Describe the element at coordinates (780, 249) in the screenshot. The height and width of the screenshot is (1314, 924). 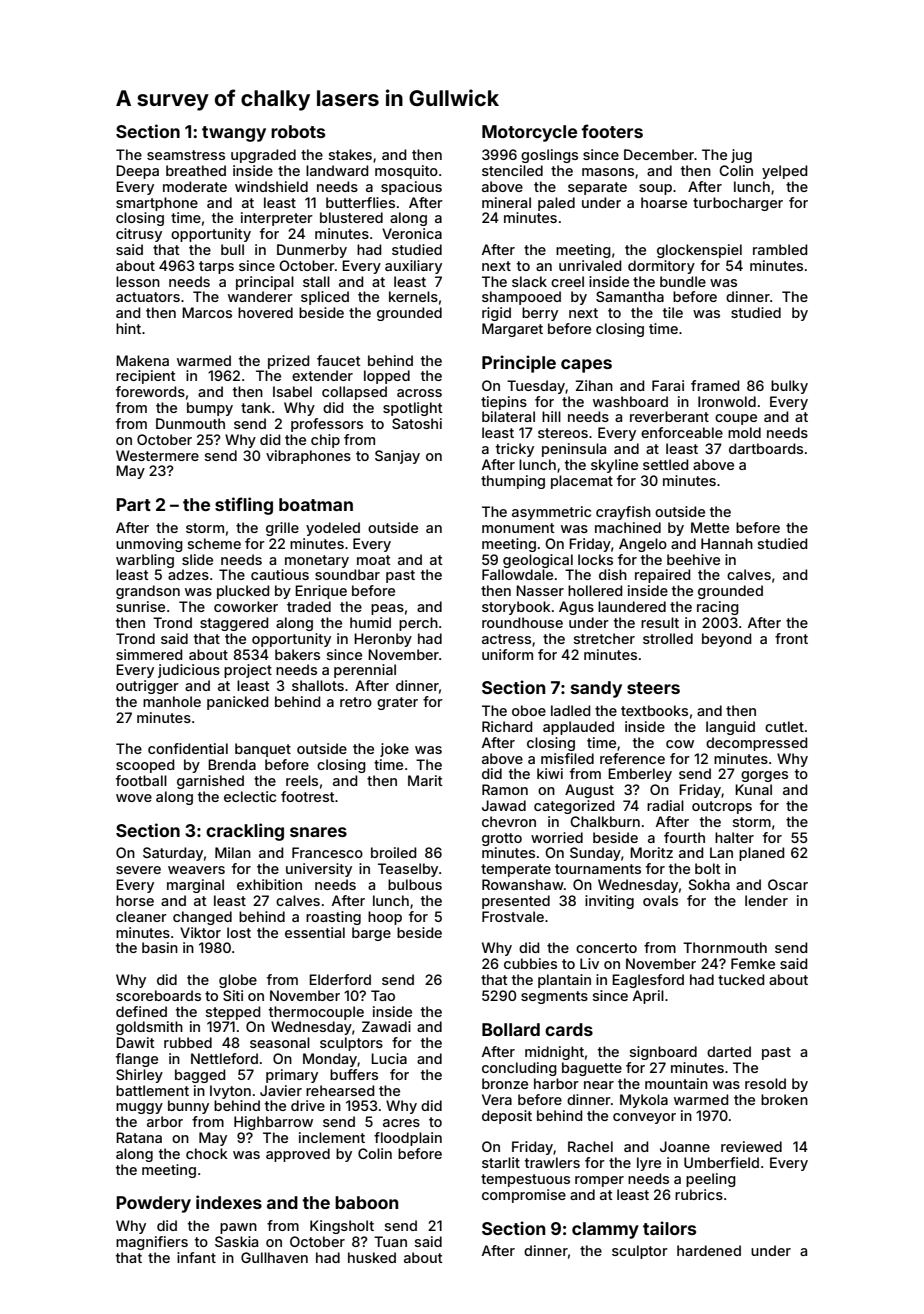
I see `rambled` at that location.
